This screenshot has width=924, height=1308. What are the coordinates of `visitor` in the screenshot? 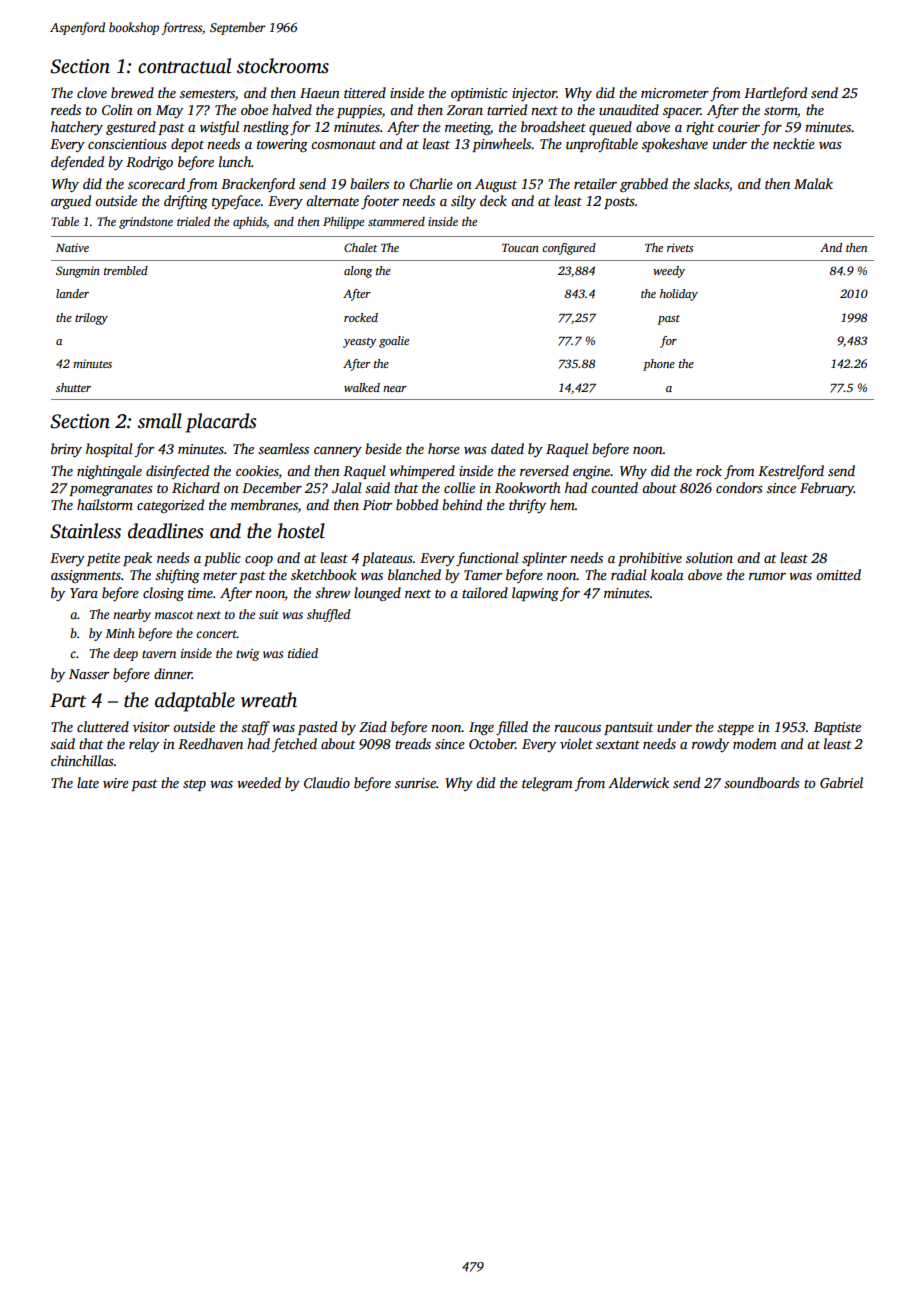 It's located at (151, 727).
